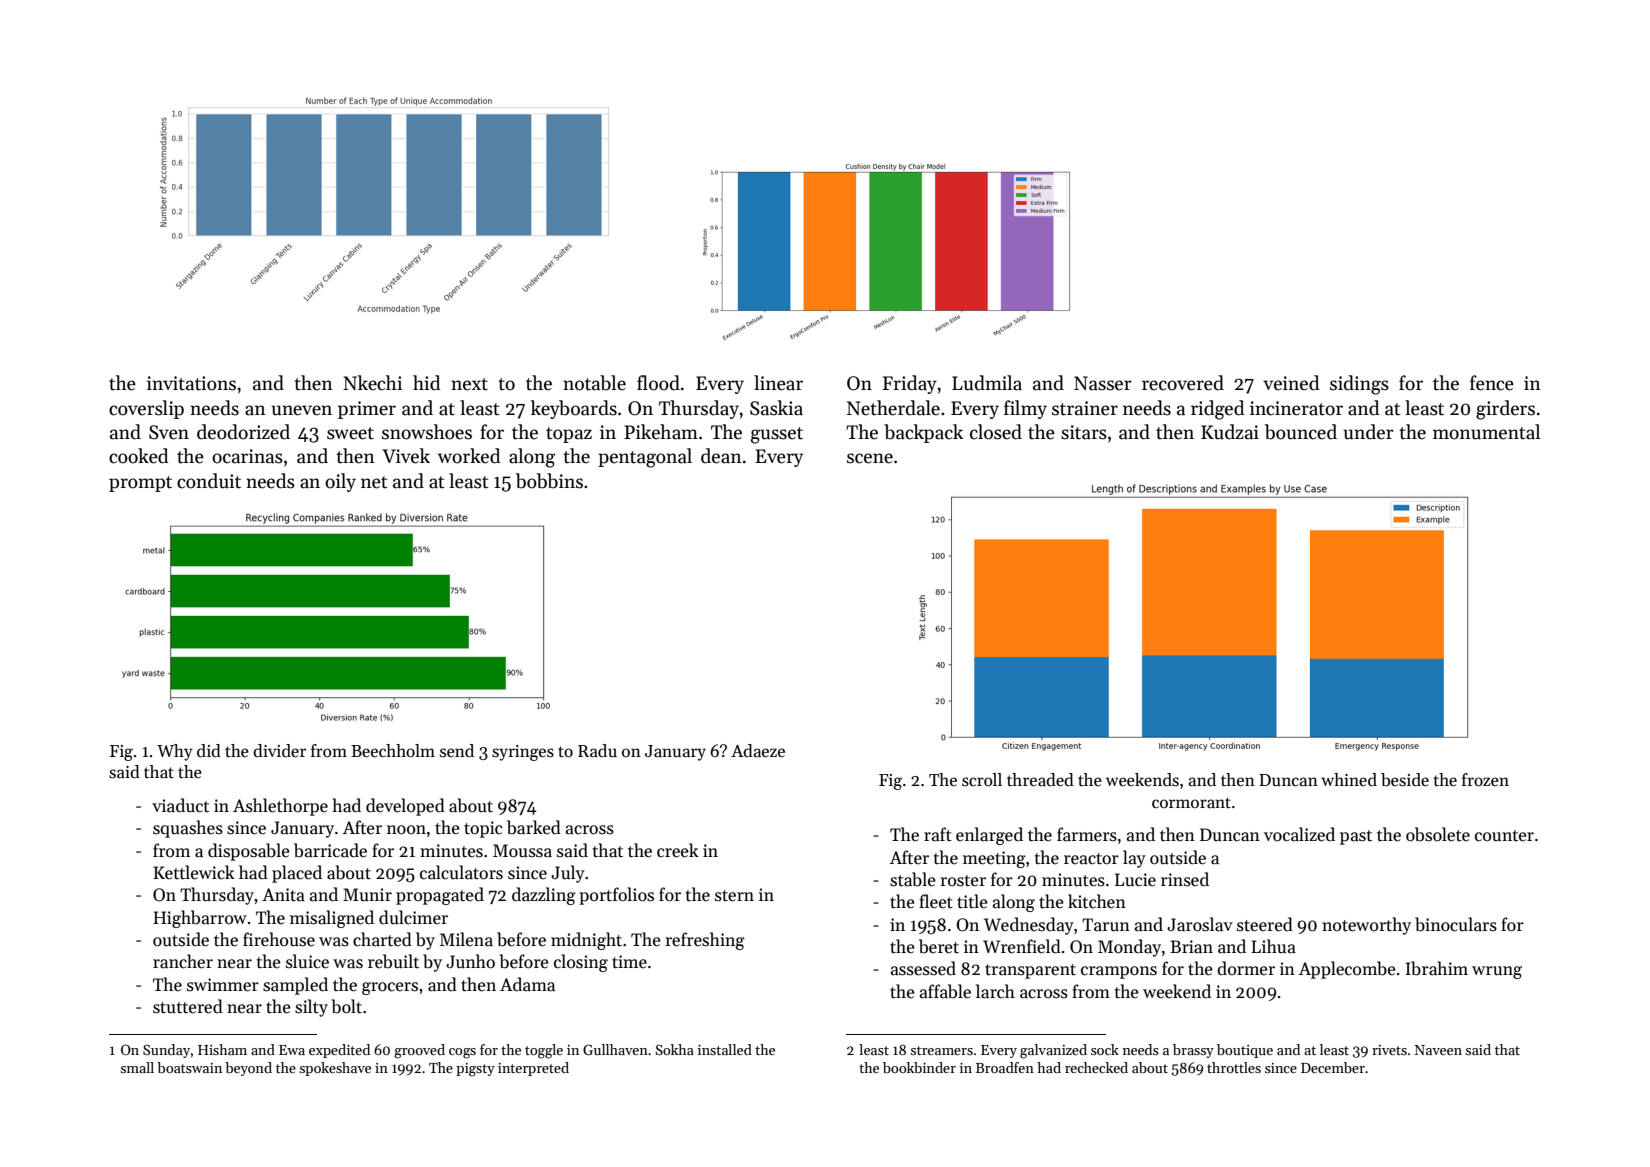 The width and height of the document is (1650, 1167). I want to click on installed, so click(725, 1049).
